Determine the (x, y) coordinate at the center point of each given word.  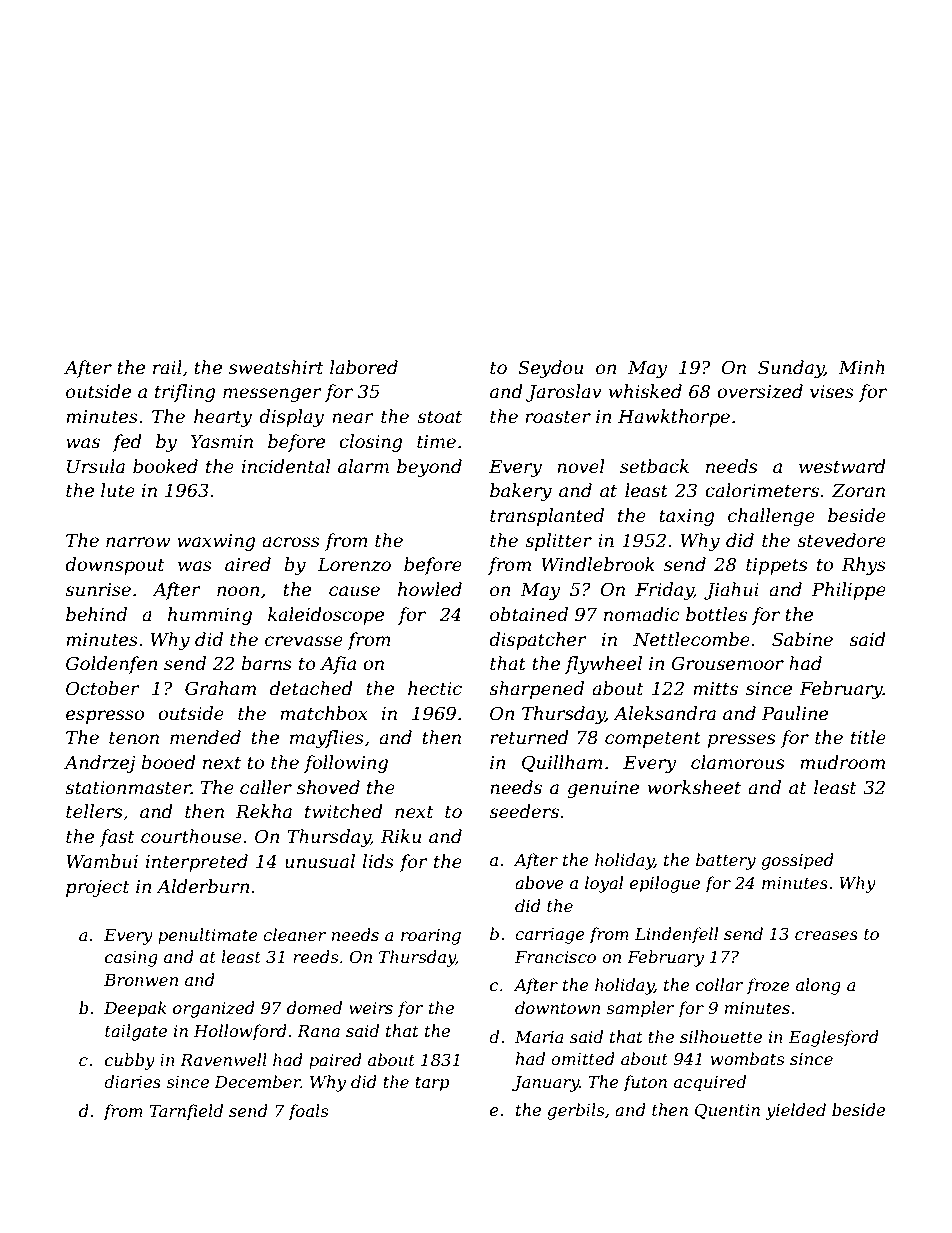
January (545, 1084)
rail (167, 367)
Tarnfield (186, 1112)
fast (117, 838)
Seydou (550, 369)
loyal (604, 884)
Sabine (802, 639)
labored (364, 367)
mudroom (842, 762)
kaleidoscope (326, 616)
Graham (220, 688)
